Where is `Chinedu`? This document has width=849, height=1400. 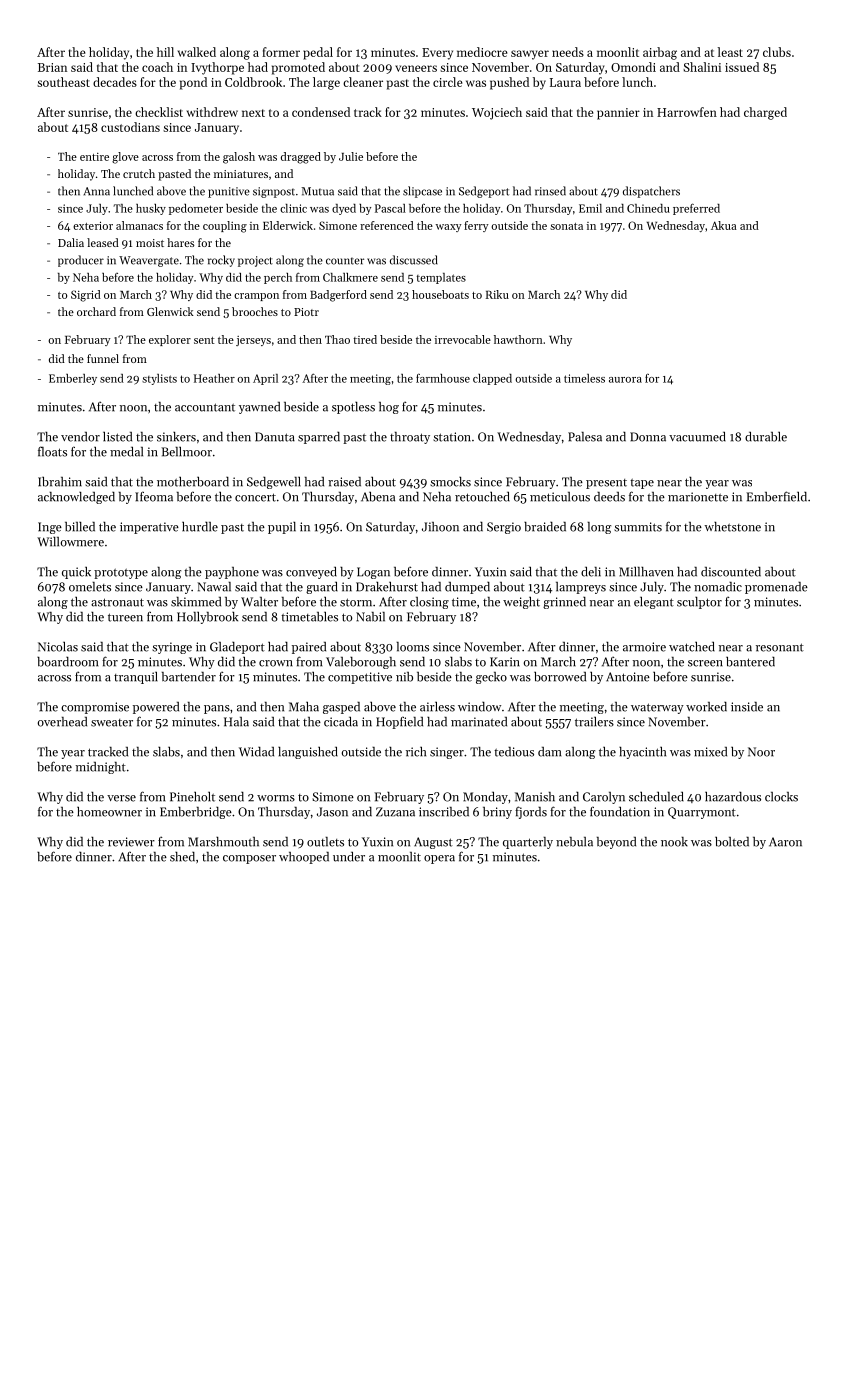
Chinedu is located at coordinates (648, 208).
